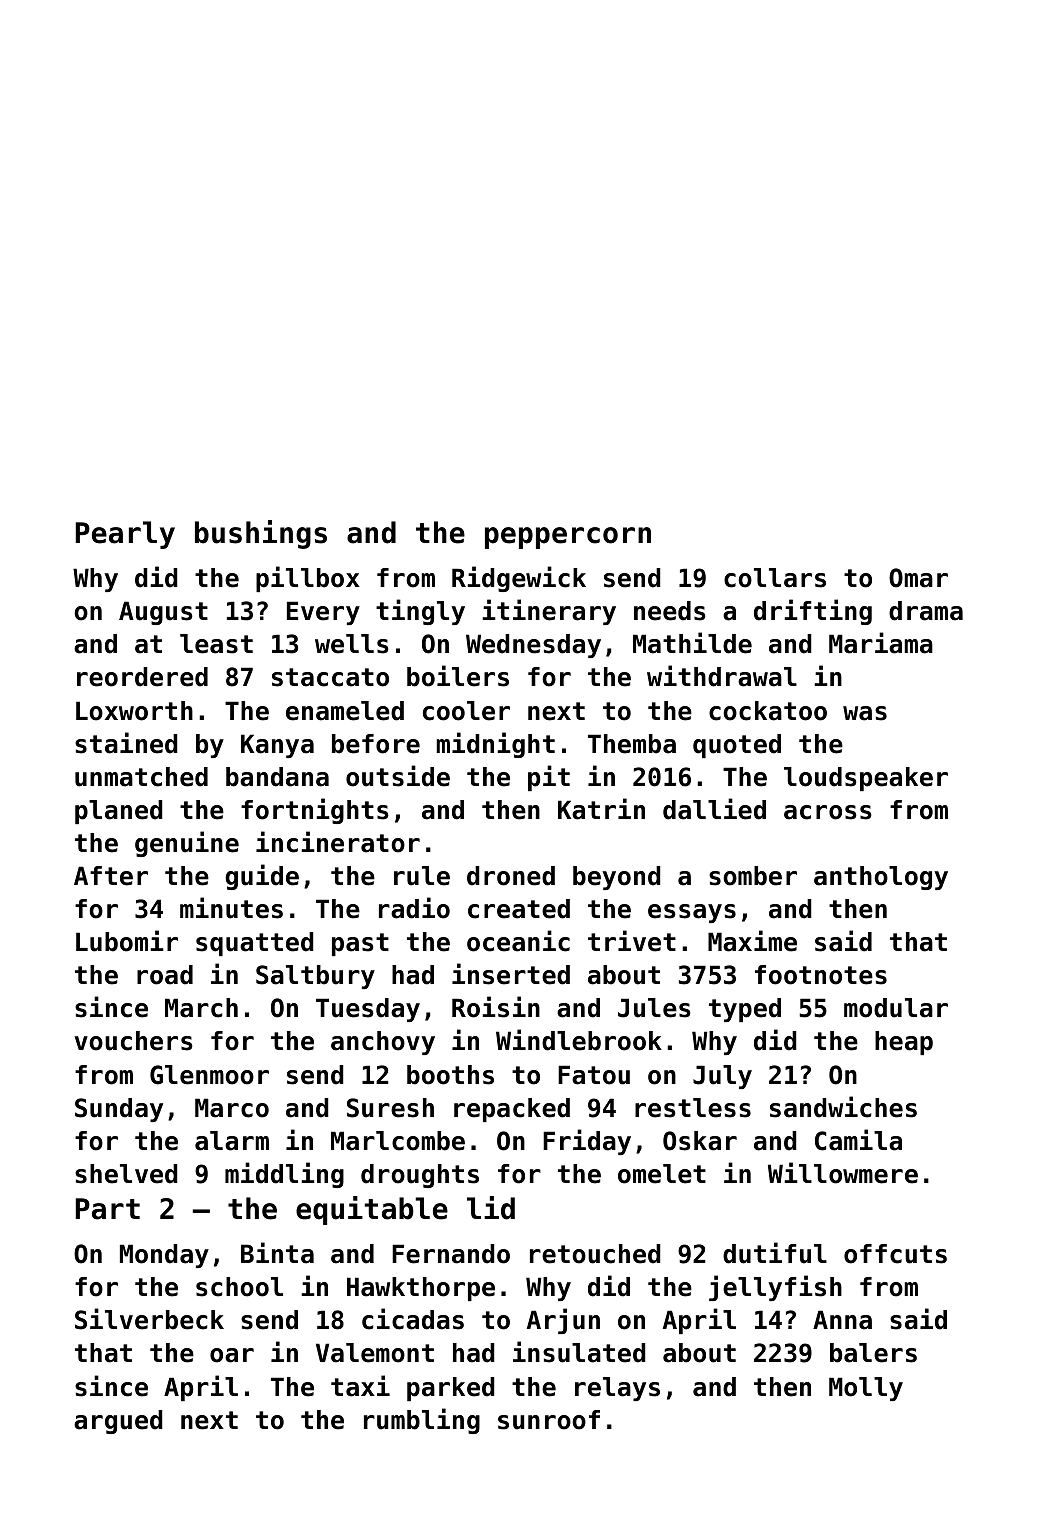  I want to click on Pearly, so click(125, 535).
